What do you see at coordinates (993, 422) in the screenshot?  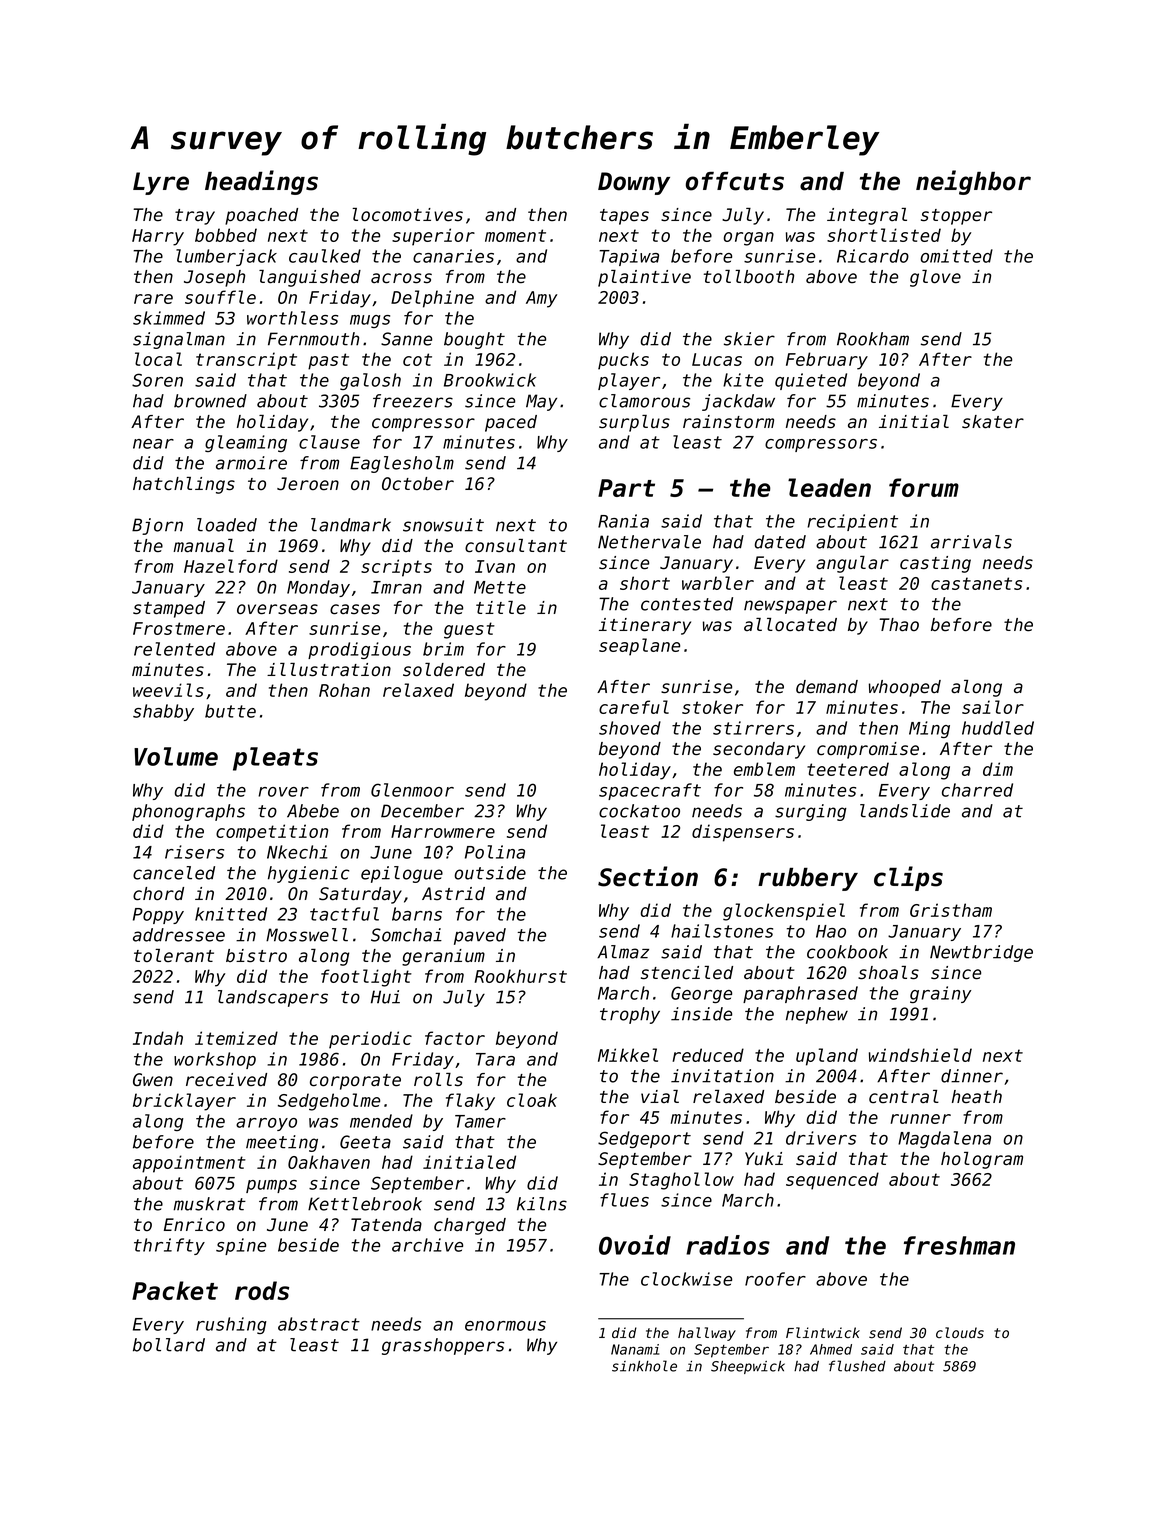 I see `skater` at bounding box center [993, 422].
